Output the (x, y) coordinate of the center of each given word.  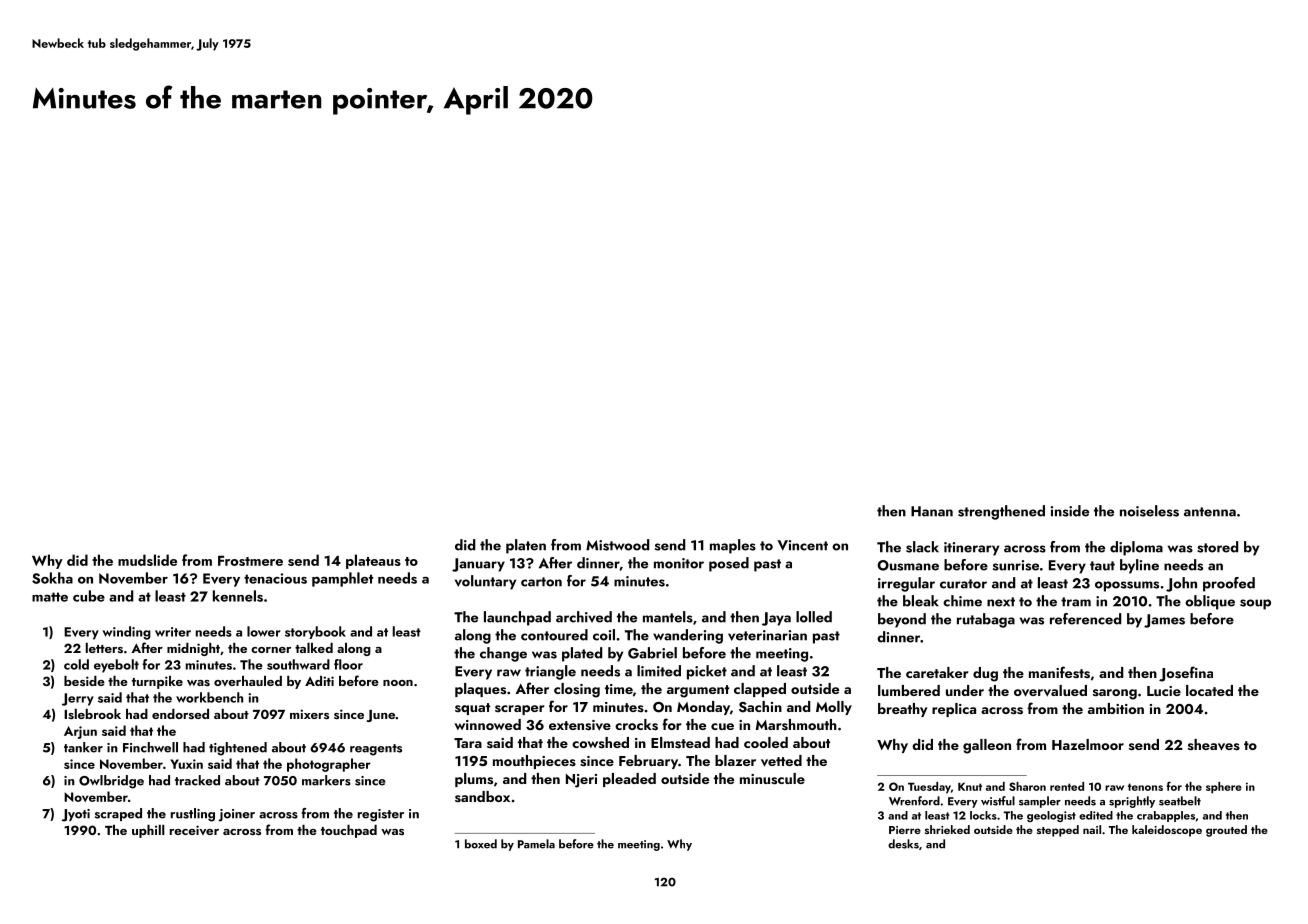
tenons (1145, 787)
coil (604, 635)
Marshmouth (796, 724)
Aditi (319, 681)
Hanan (932, 511)
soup (1255, 604)
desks (903, 844)
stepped (1058, 831)
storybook (315, 632)
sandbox (482, 796)
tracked (197, 780)
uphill (148, 831)
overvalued (1050, 691)
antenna (1210, 512)
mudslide (147, 560)
